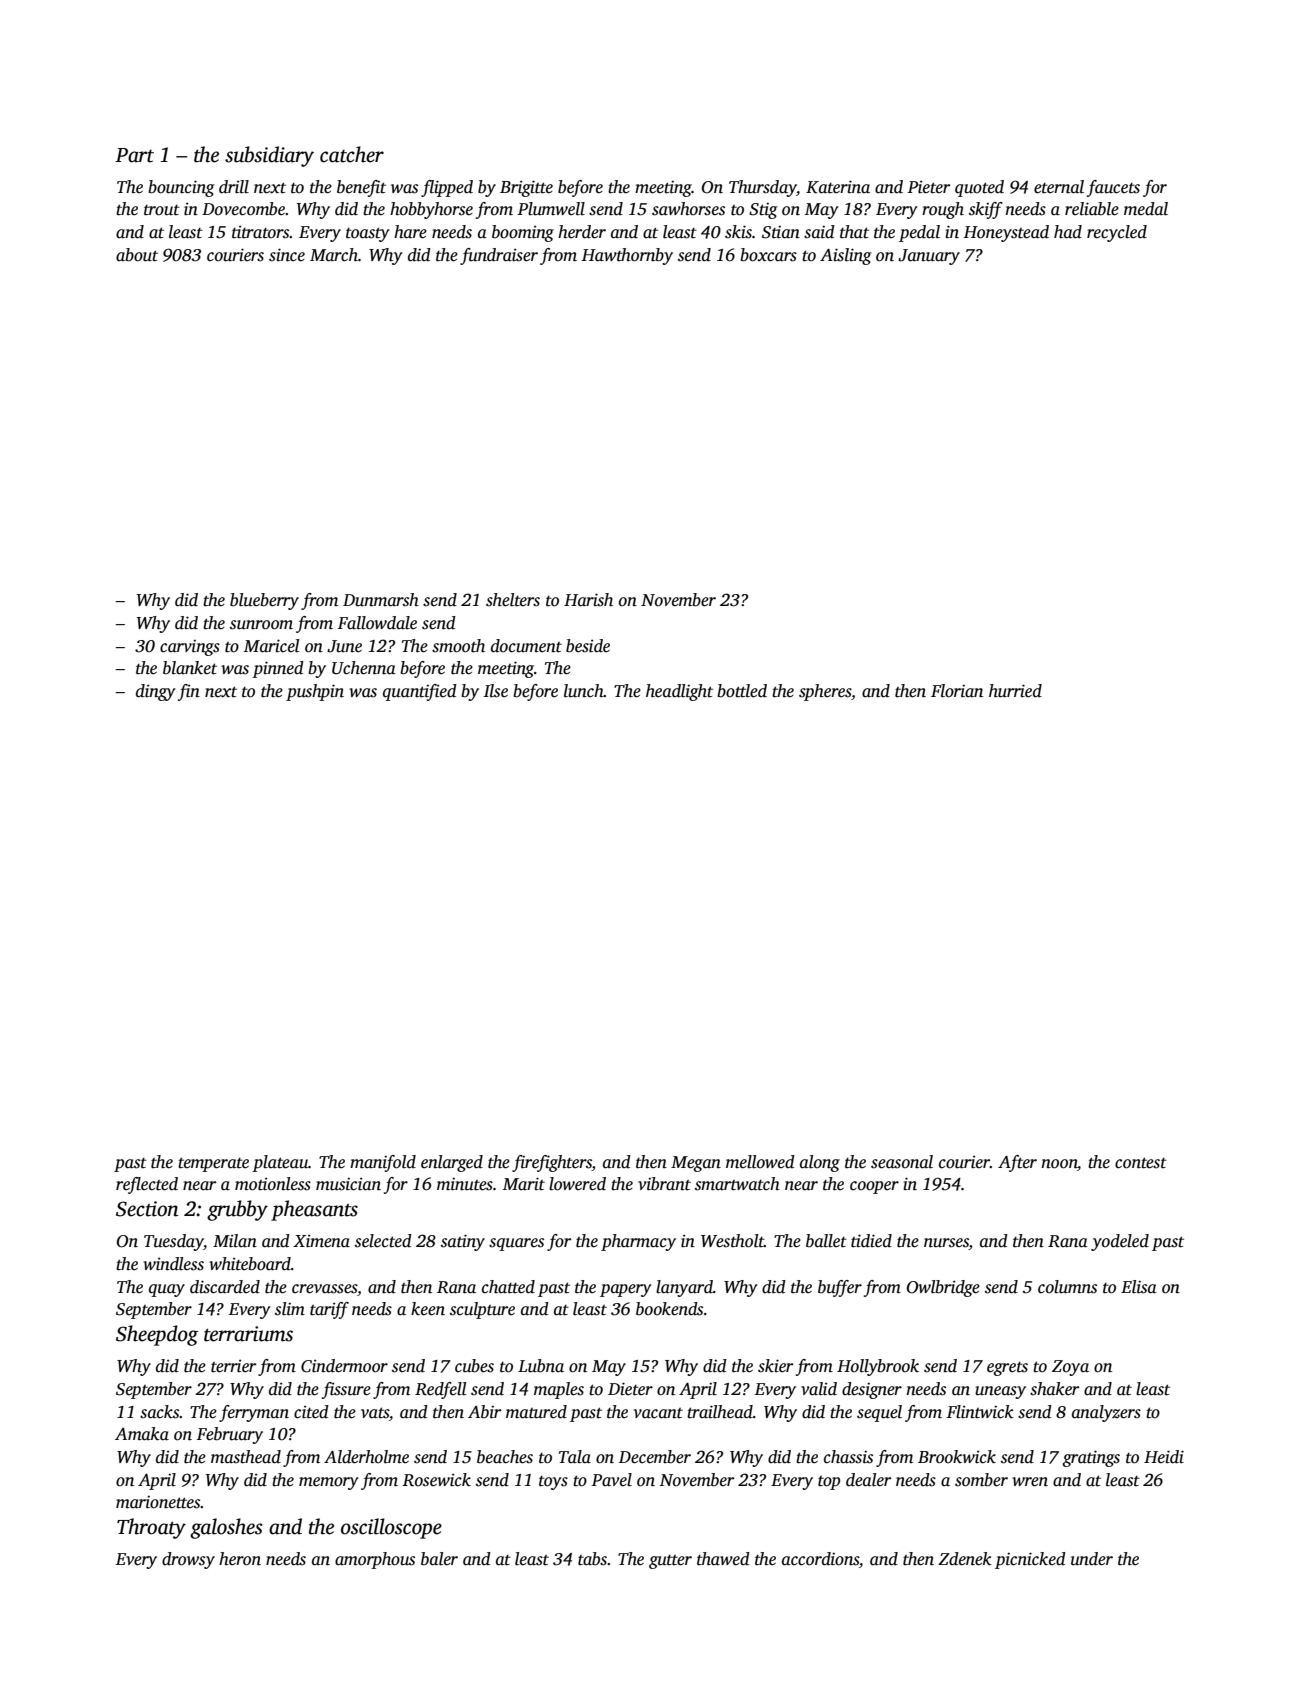  What do you see at coordinates (1015, 691) in the screenshot?
I see `hurried` at bounding box center [1015, 691].
